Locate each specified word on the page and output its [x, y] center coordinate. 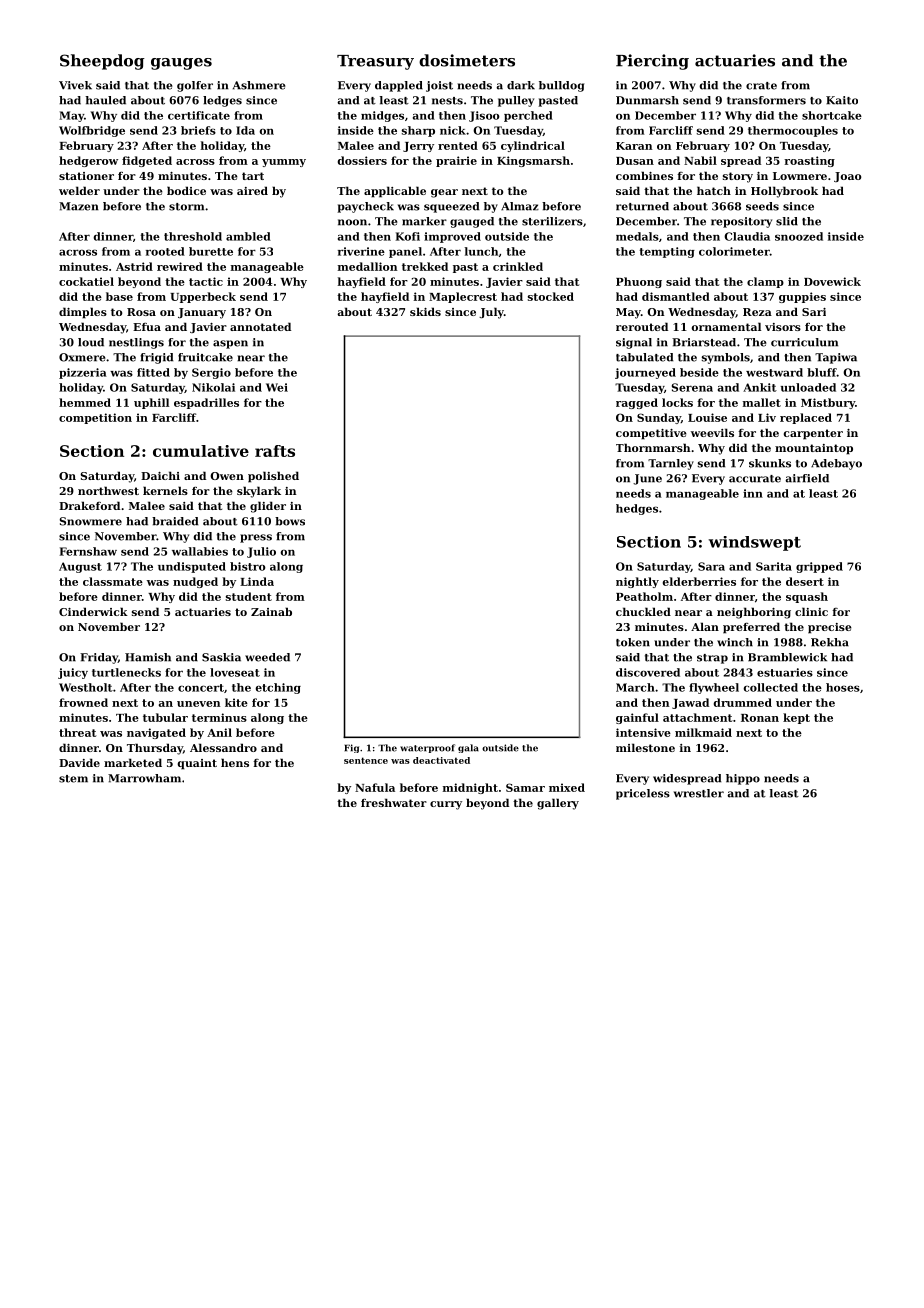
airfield [807, 478]
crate [761, 86]
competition [95, 418]
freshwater [394, 802]
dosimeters [467, 60]
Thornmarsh [653, 447]
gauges [181, 64]
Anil [219, 732]
